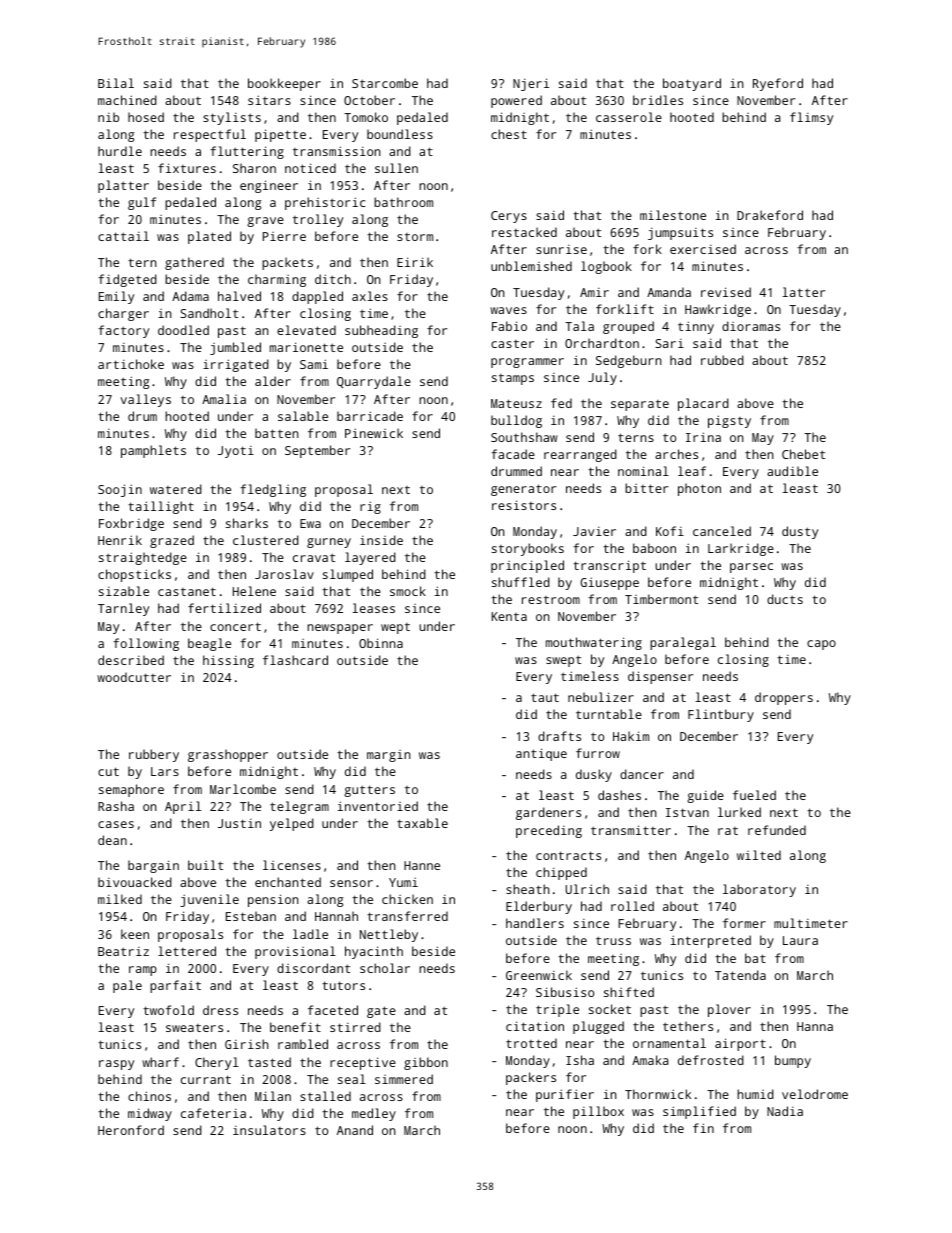  Describe the element at coordinates (545, 697) in the document. I see `taut` at that location.
